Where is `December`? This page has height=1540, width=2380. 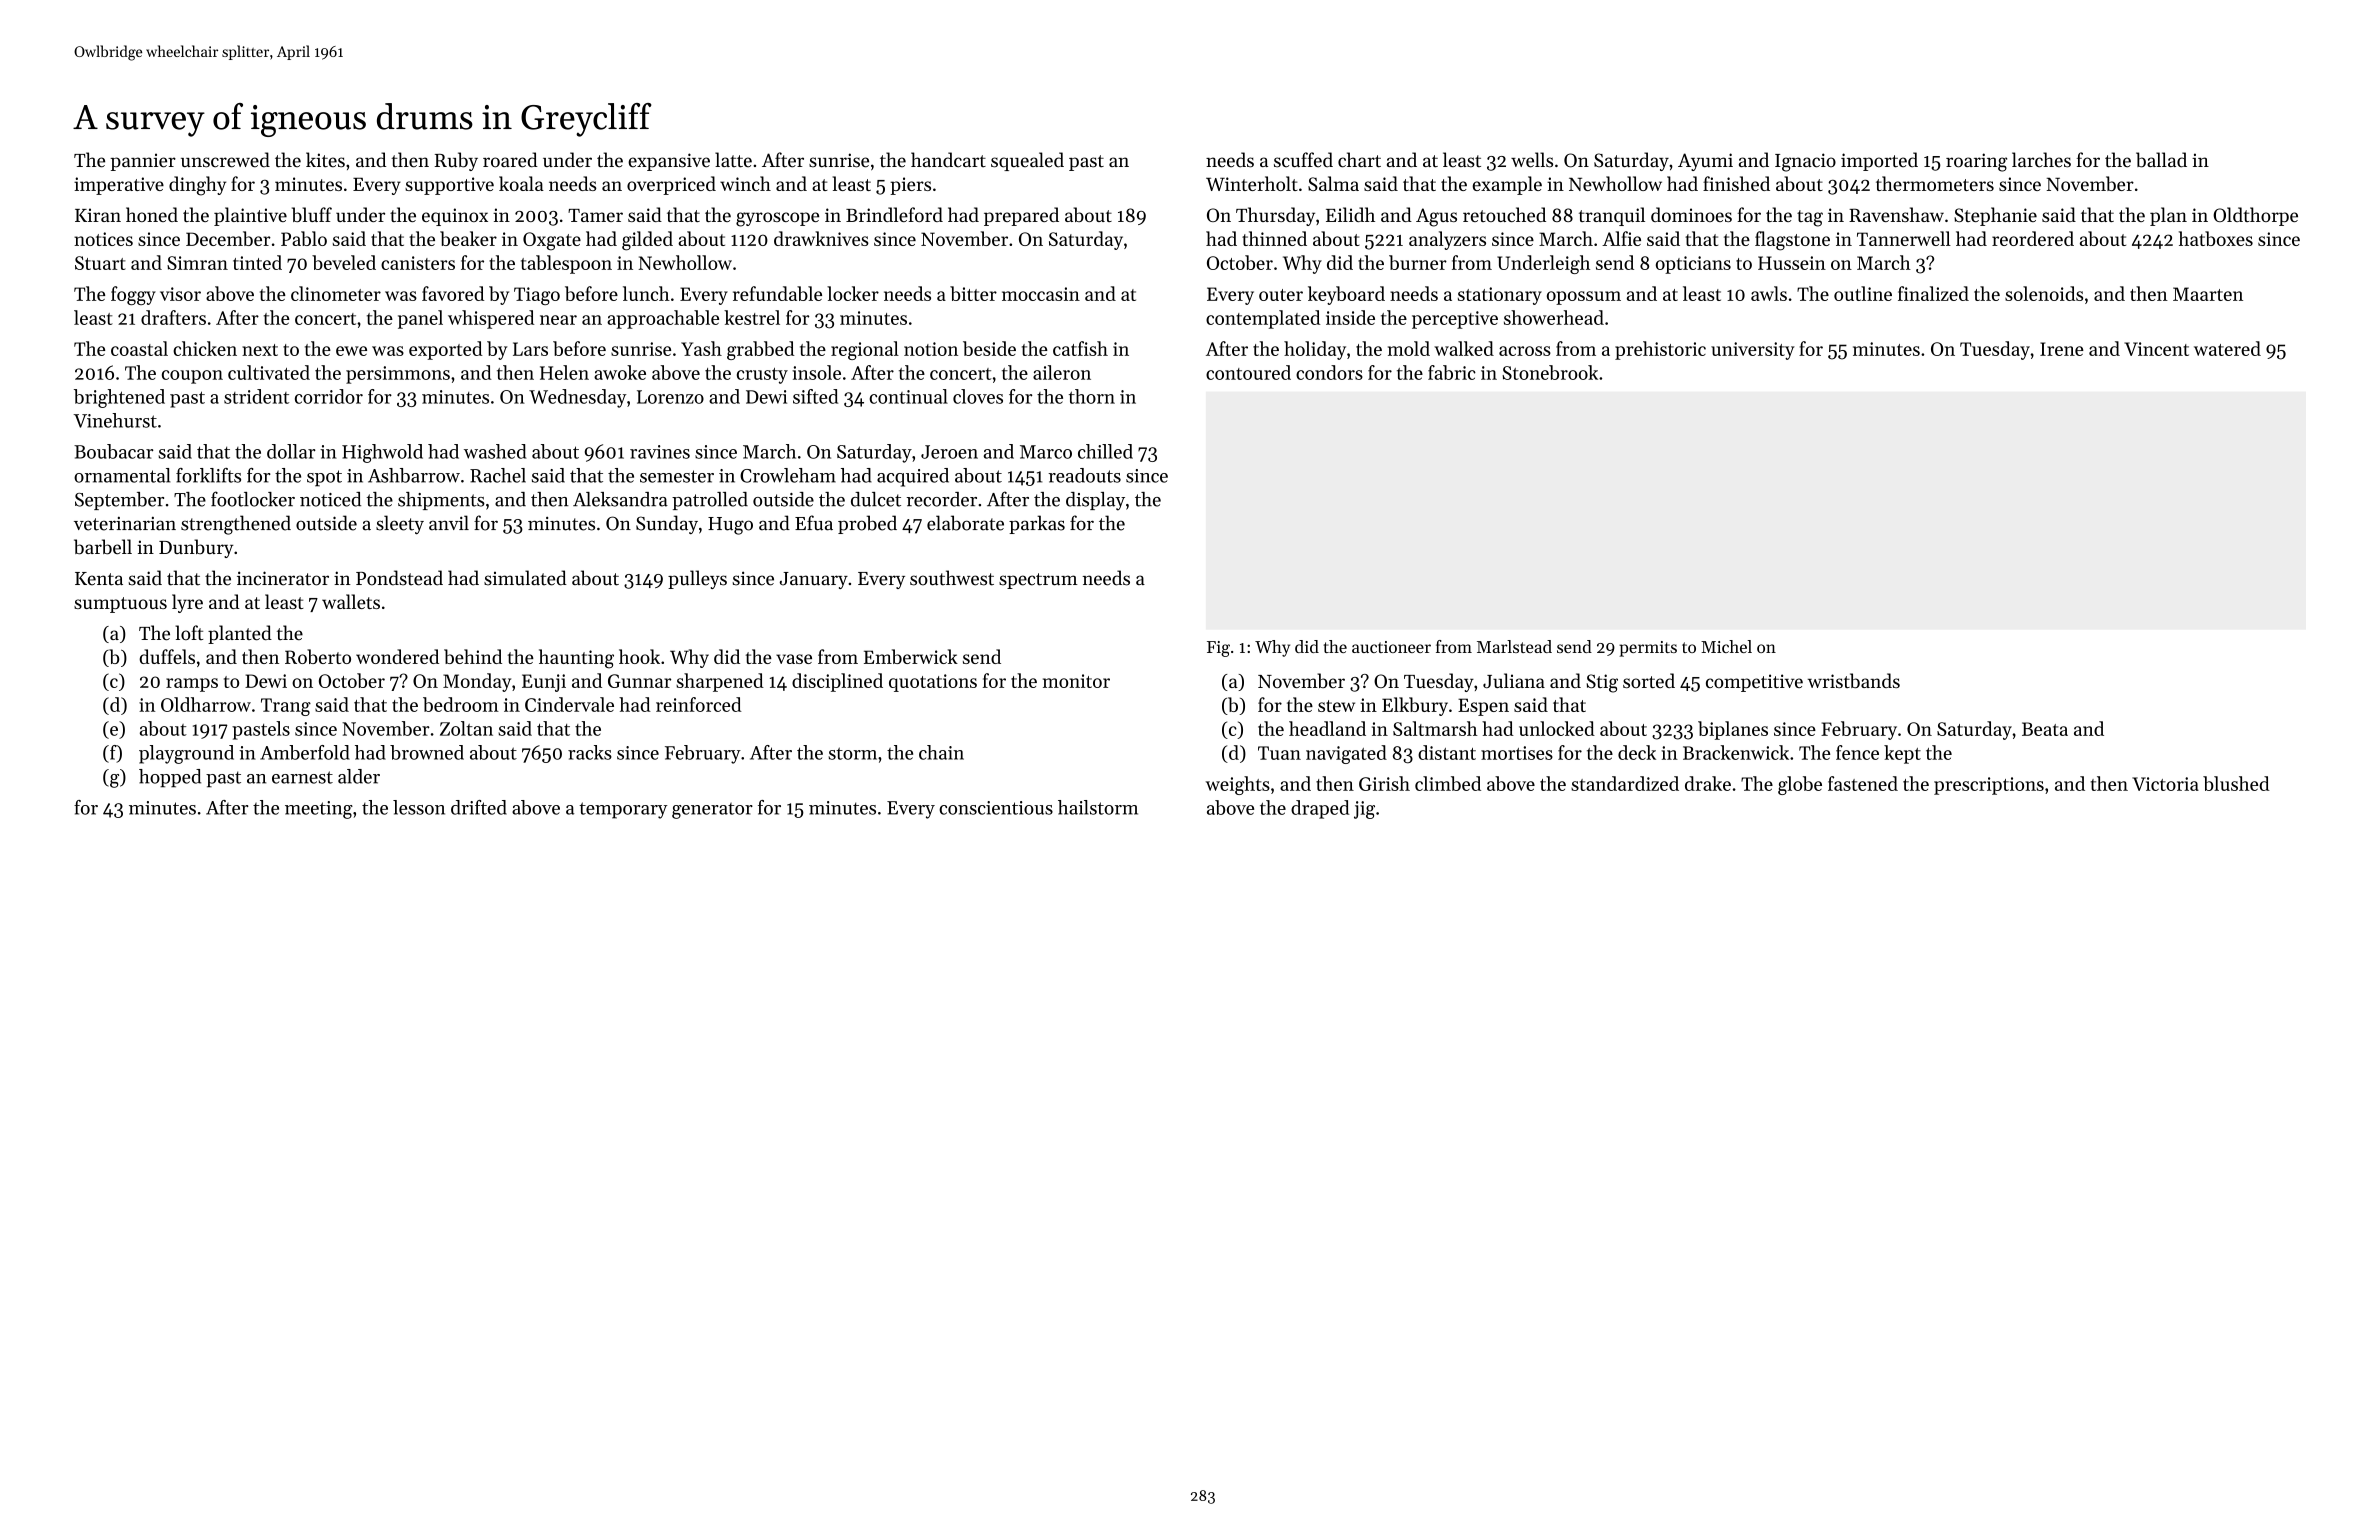 December is located at coordinates (228, 238).
